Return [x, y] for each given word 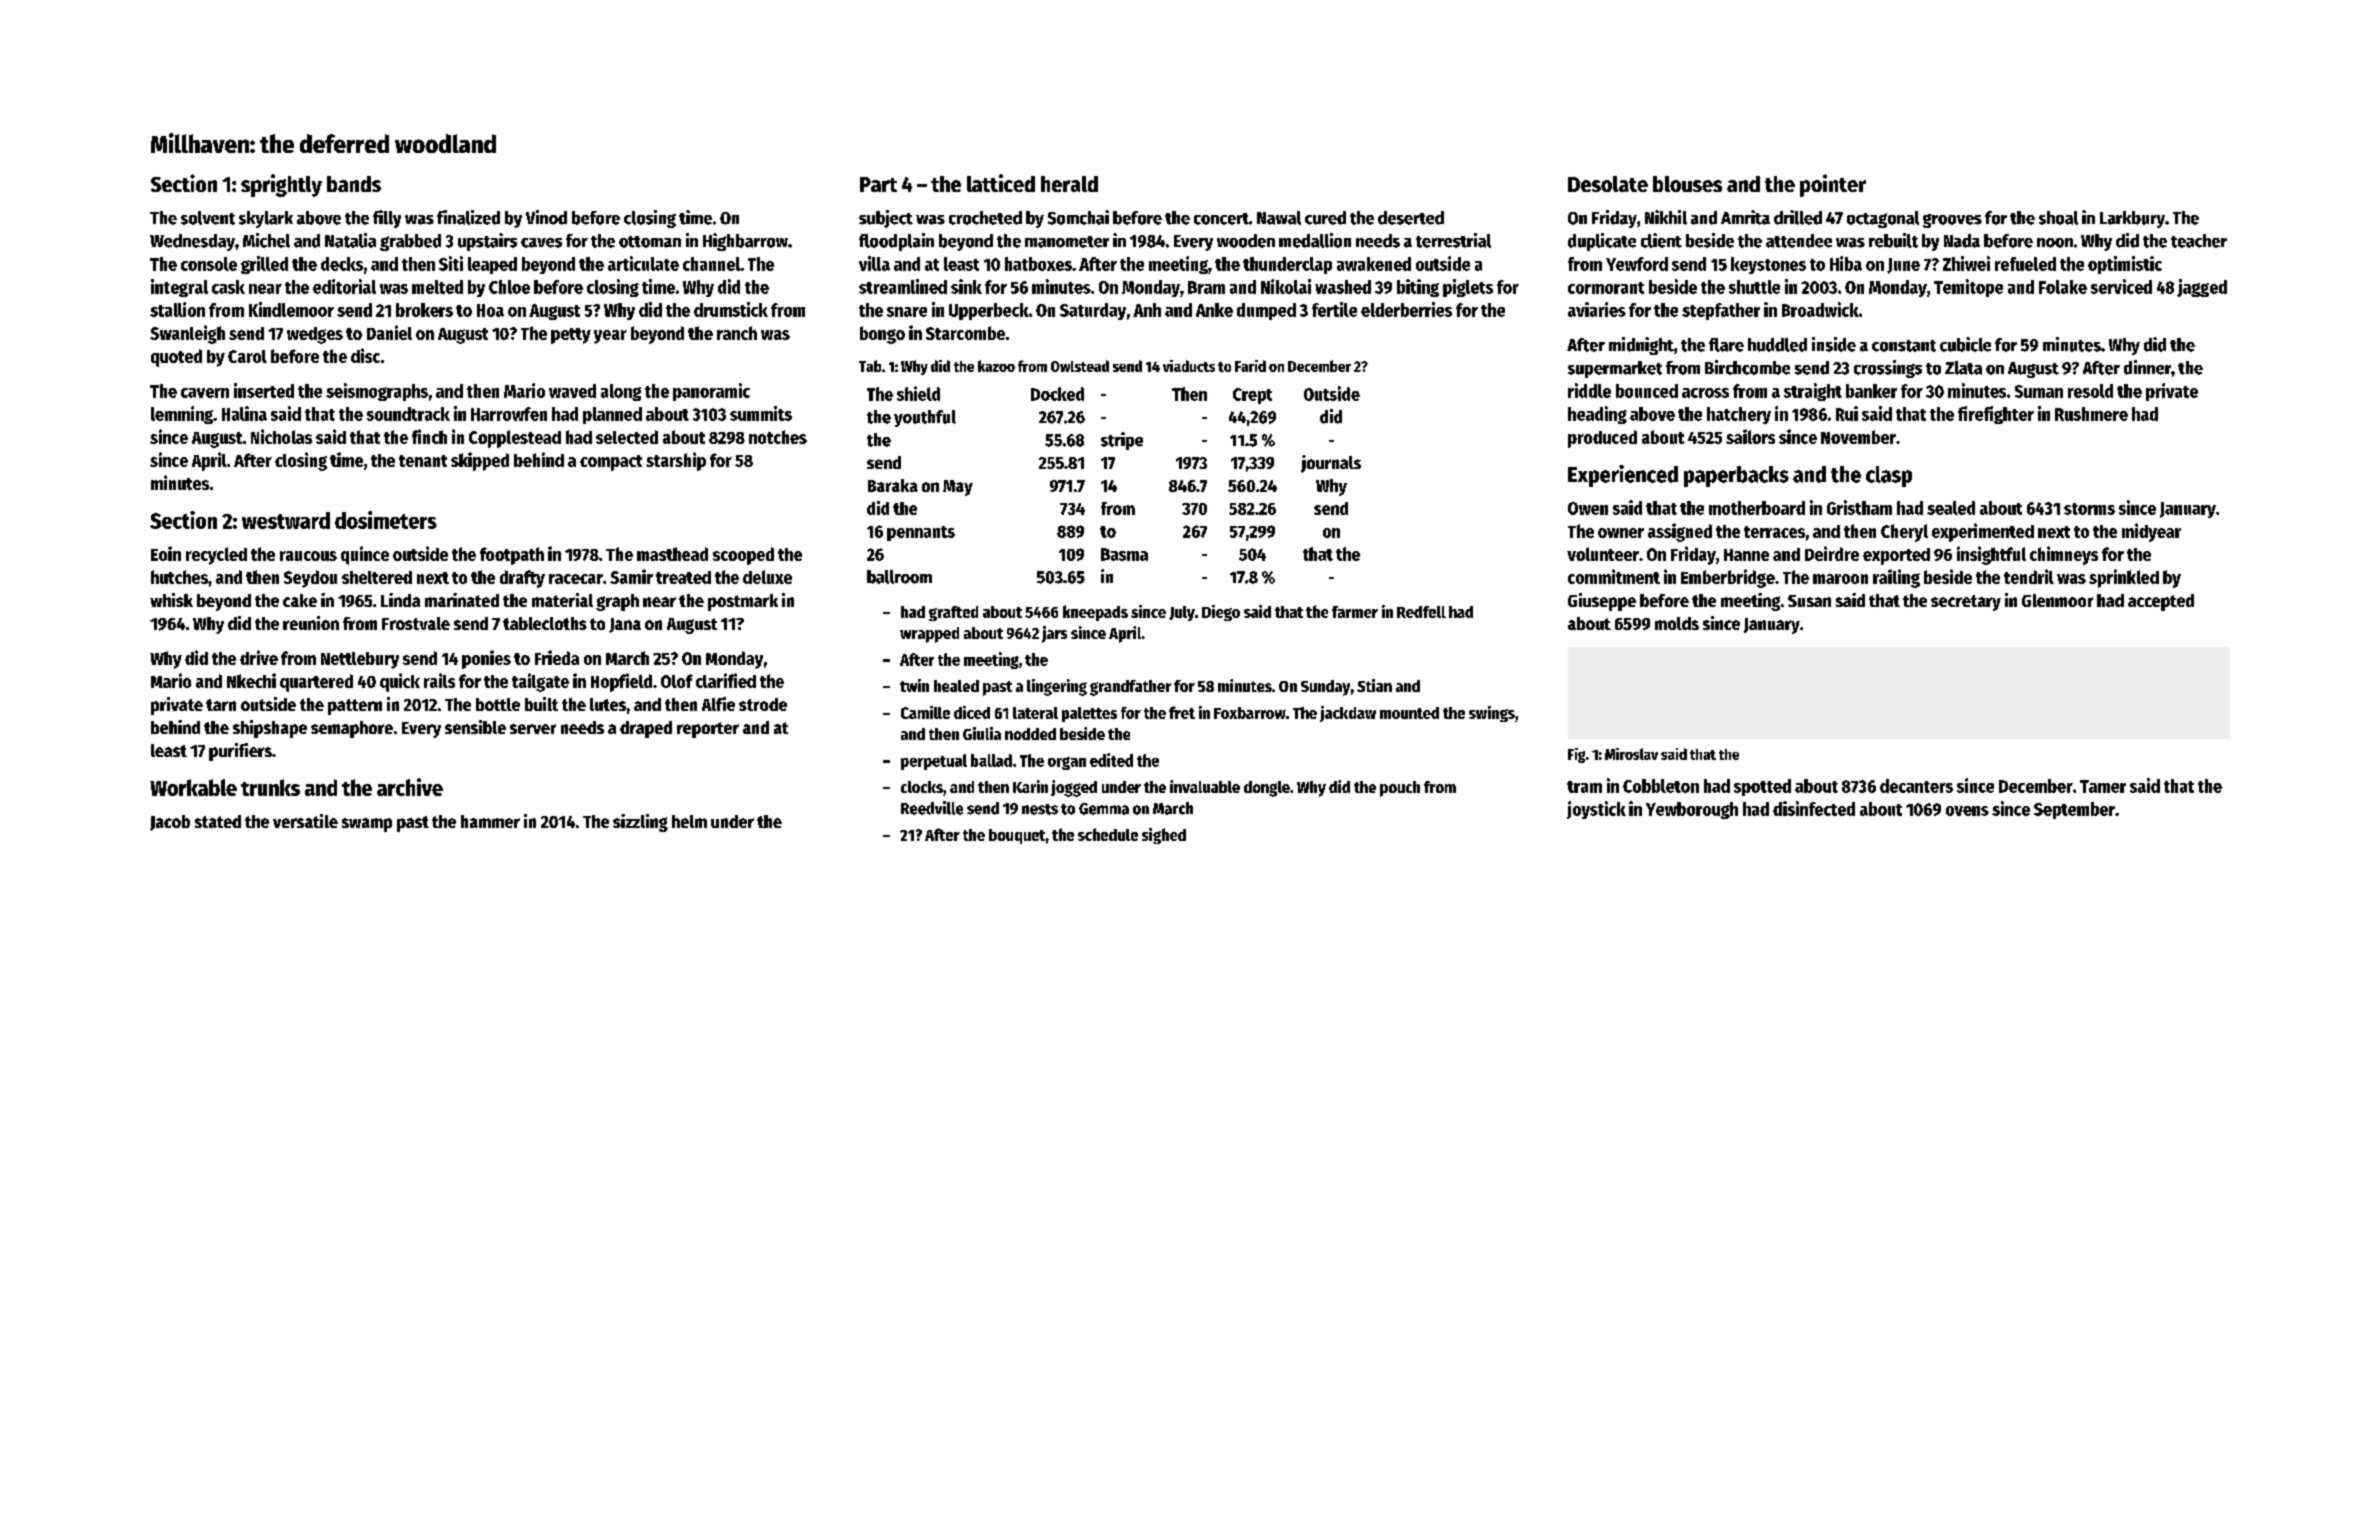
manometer [1067, 242]
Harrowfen [509, 414]
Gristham [1859, 507]
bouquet [1017, 836]
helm [689, 821]
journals [1331, 464]
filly [387, 219]
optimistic [2125, 265]
